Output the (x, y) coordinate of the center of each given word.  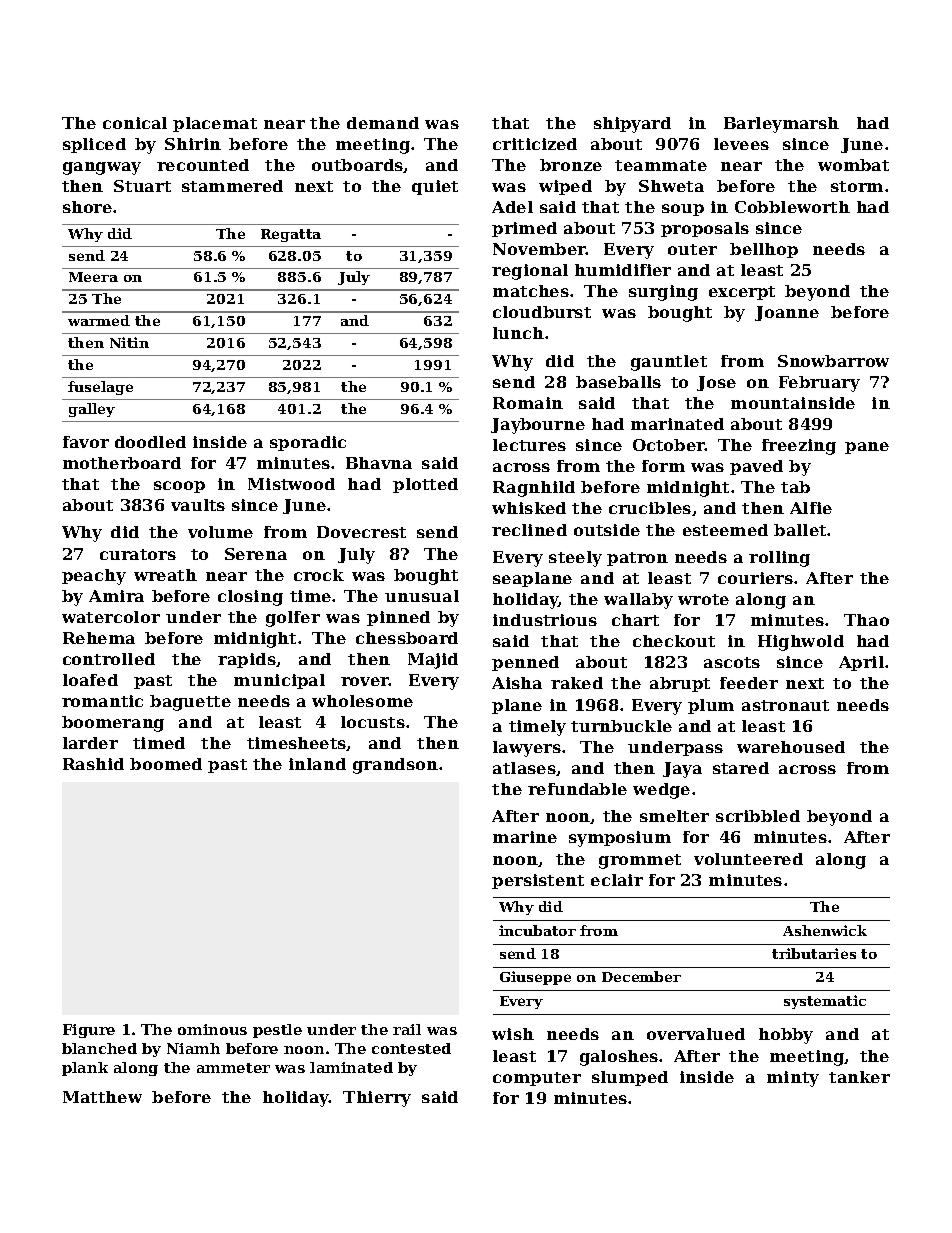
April (861, 663)
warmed (99, 320)
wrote (703, 599)
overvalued (696, 1034)
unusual (422, 596)
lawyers (527, 749)
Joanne (787, 313)
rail (407, 1029)
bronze (571, 165)
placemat (215, 124)
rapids (247, 660)
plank (85, 1069)
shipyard (632, 125)
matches (531, 291)
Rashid (93, 764)
